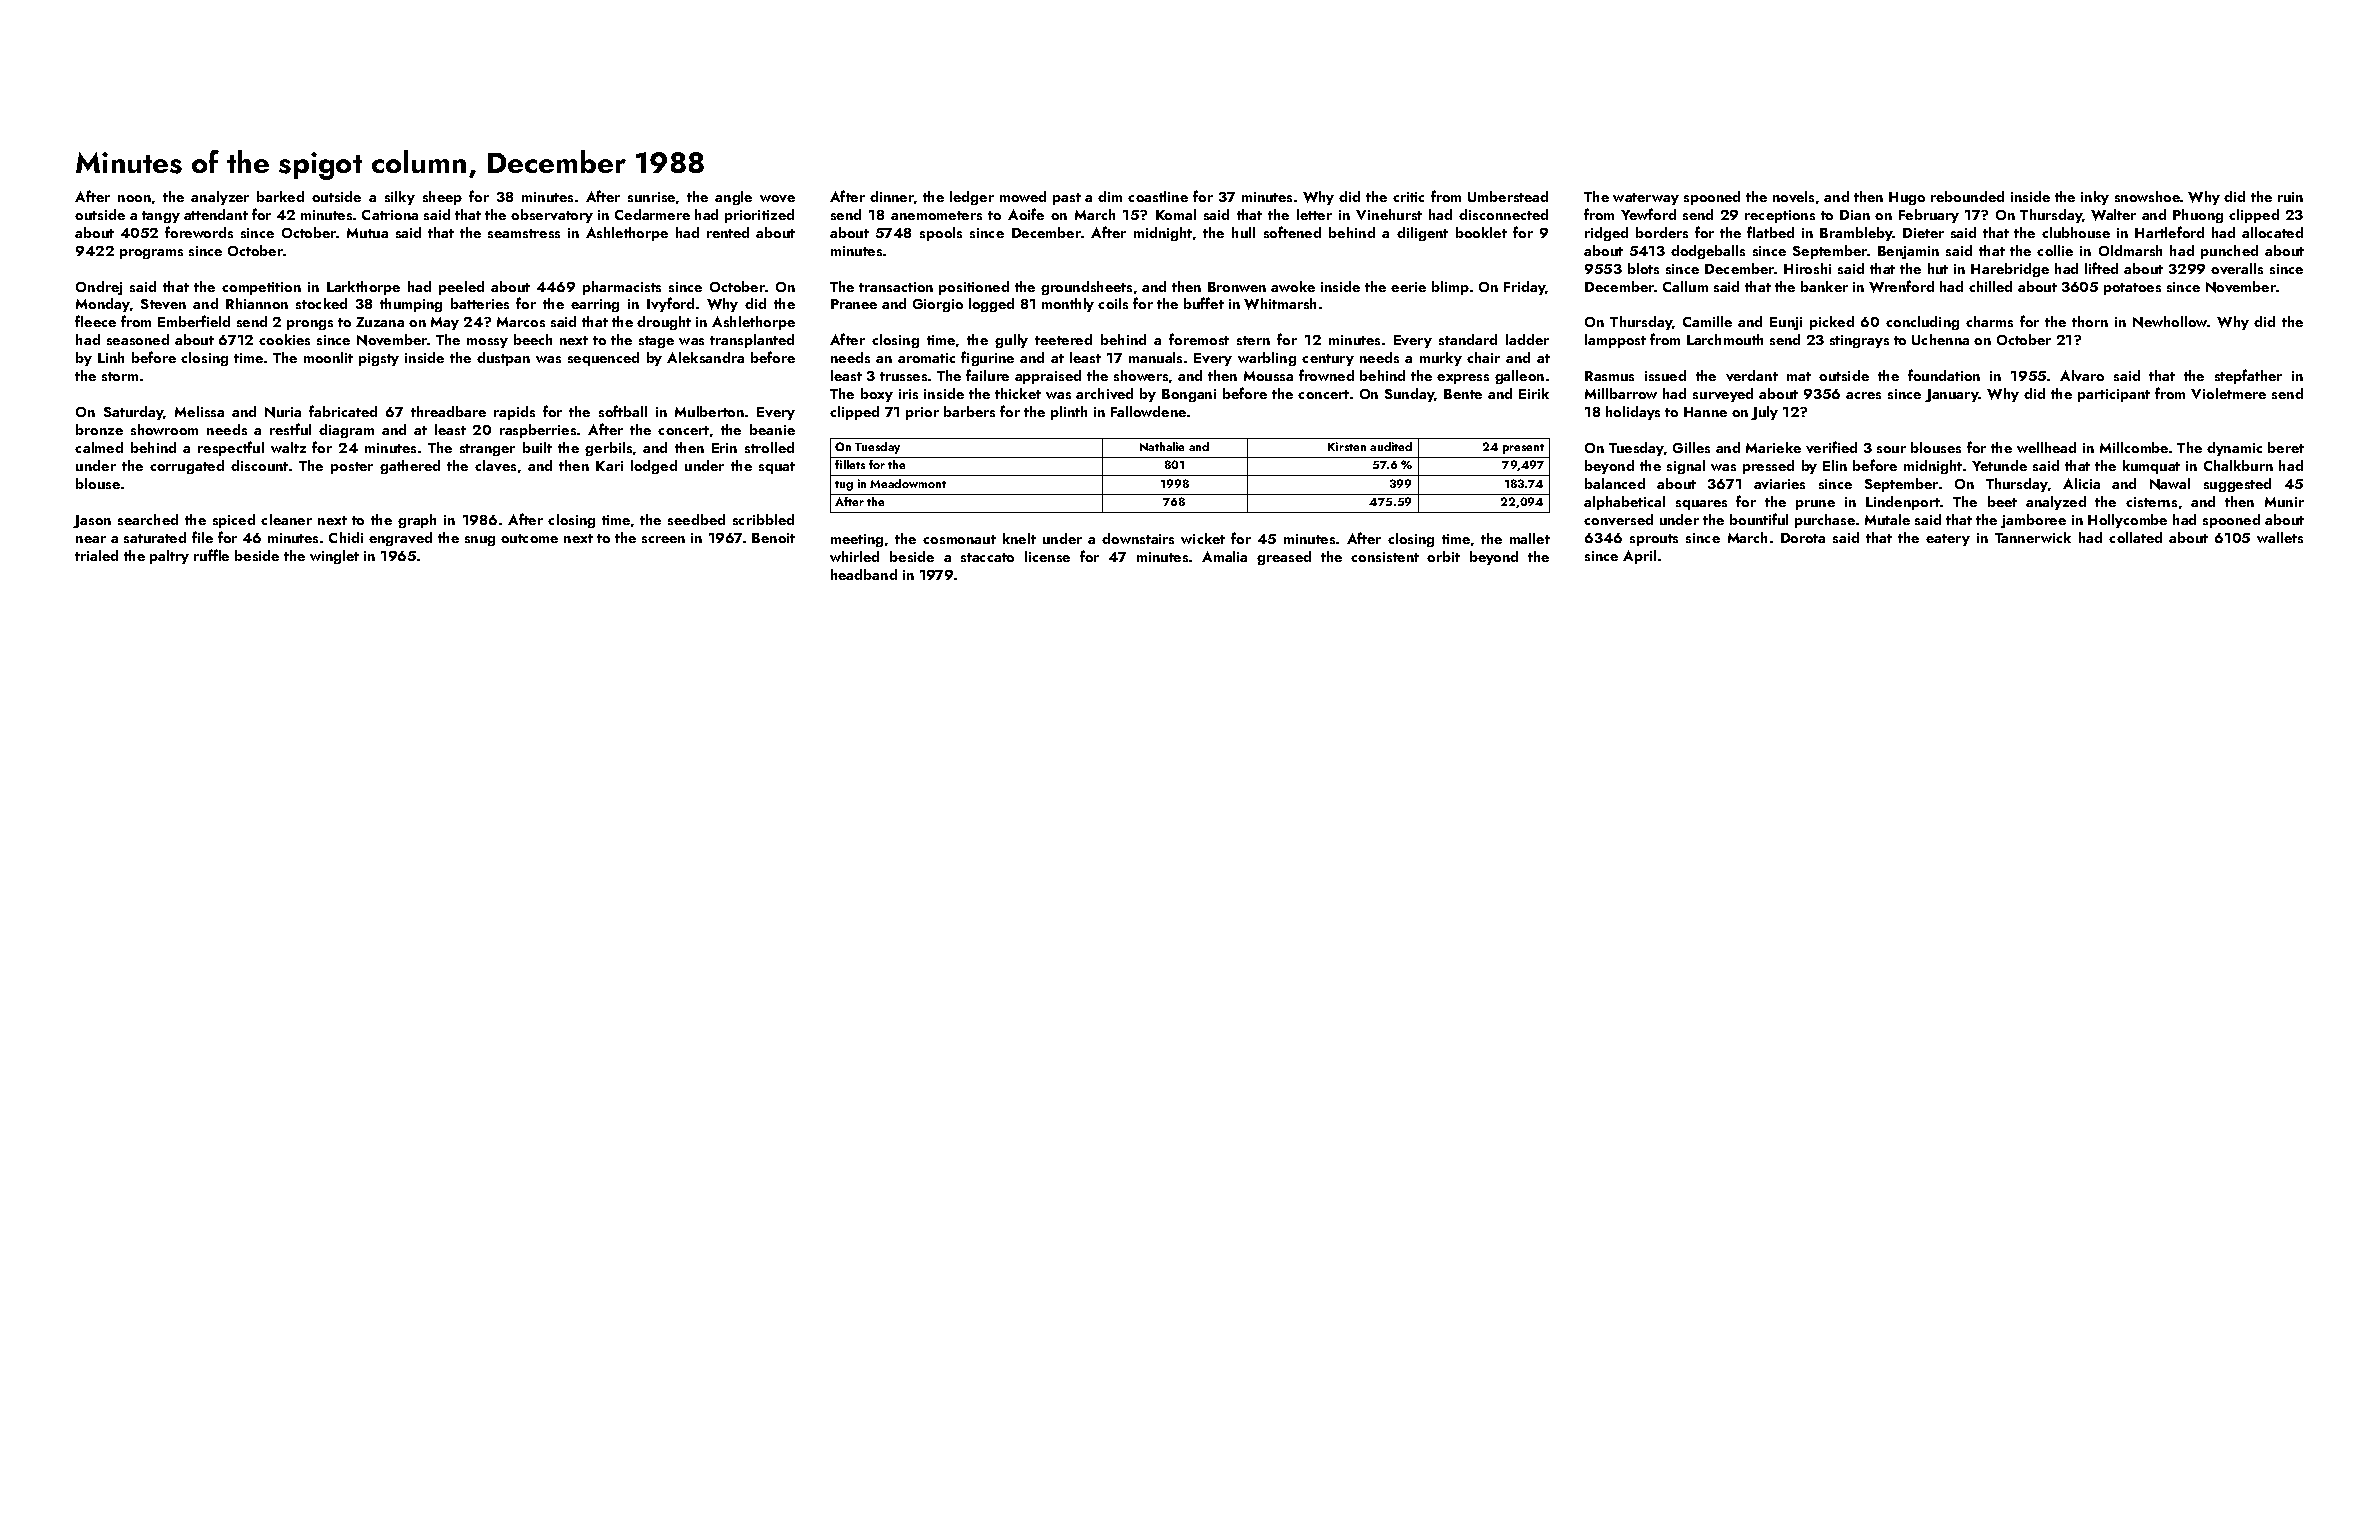 The width and height of the screenshot is (2380, 1540). Describe the element at coordinates (442, 198) in the screenshot. I see `sheep` at that location.
